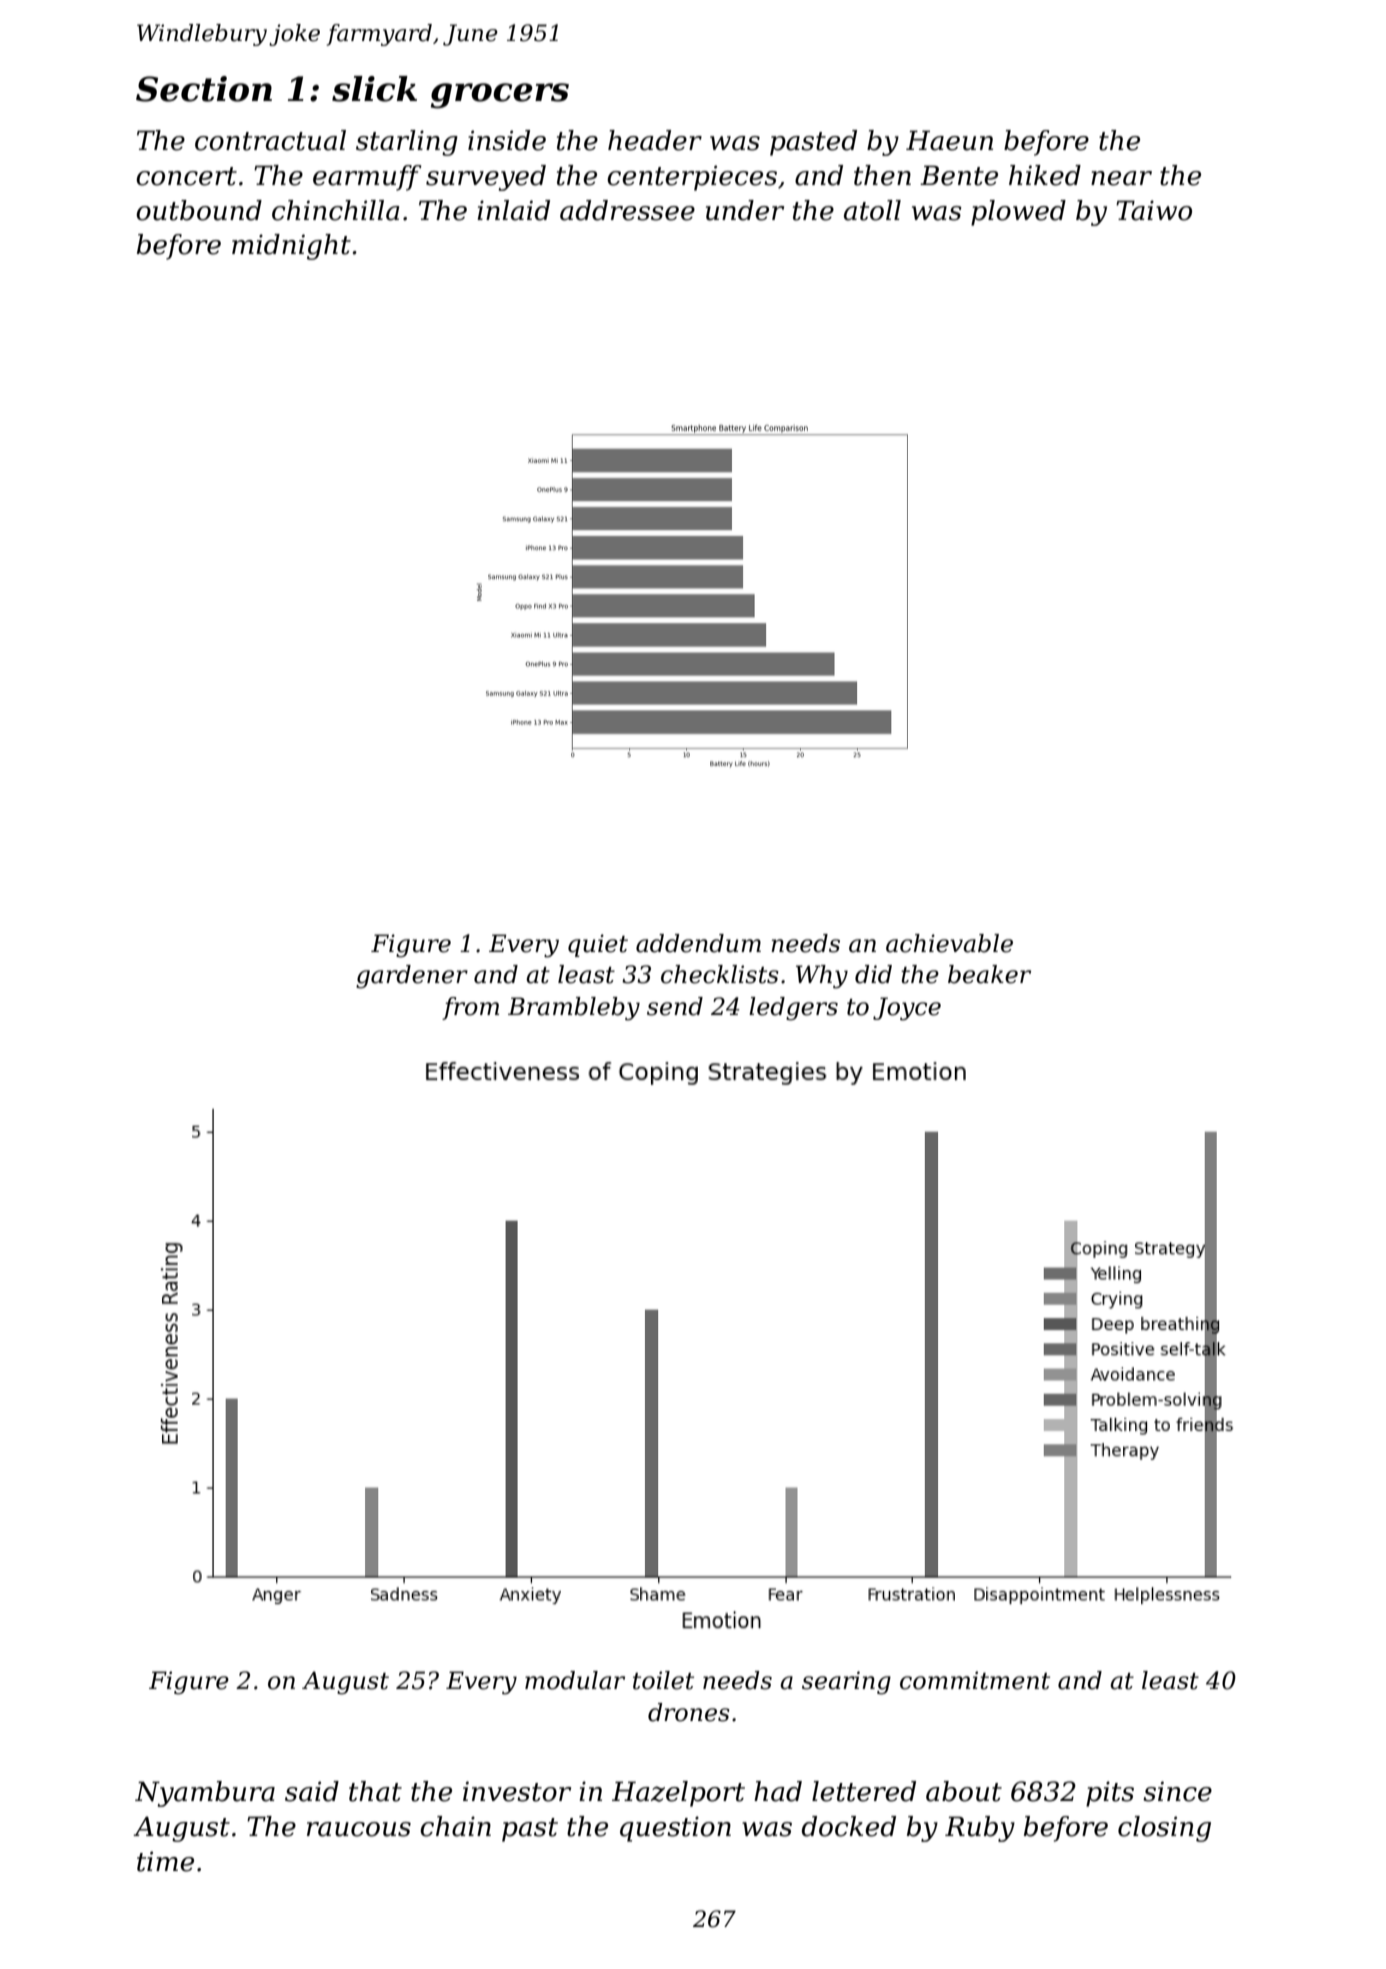  Describe the element at coordinates (412, 977) in the screenshot. I see `gardener` at that location.
